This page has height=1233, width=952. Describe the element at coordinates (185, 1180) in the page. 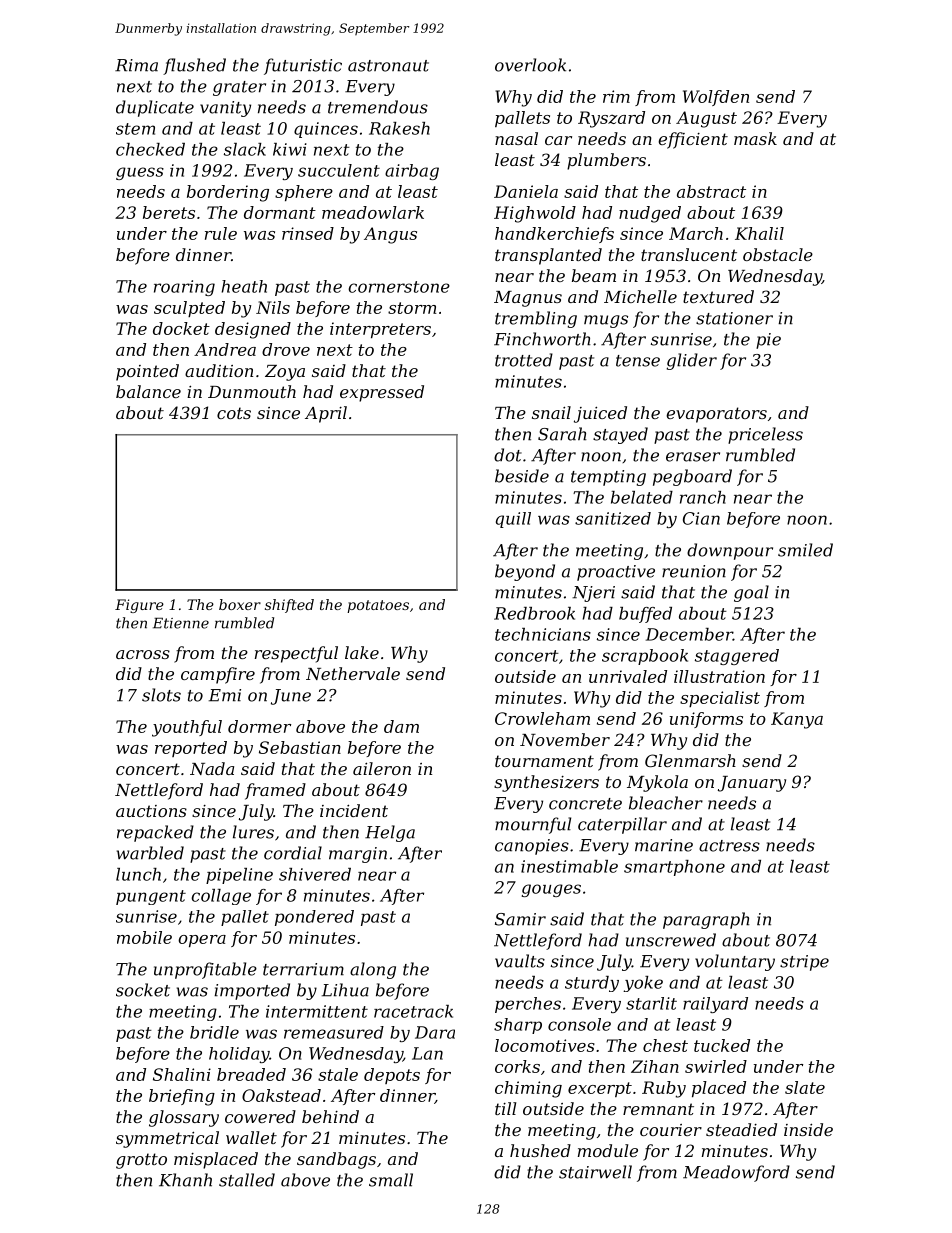

I see `Khanh` at that location.
